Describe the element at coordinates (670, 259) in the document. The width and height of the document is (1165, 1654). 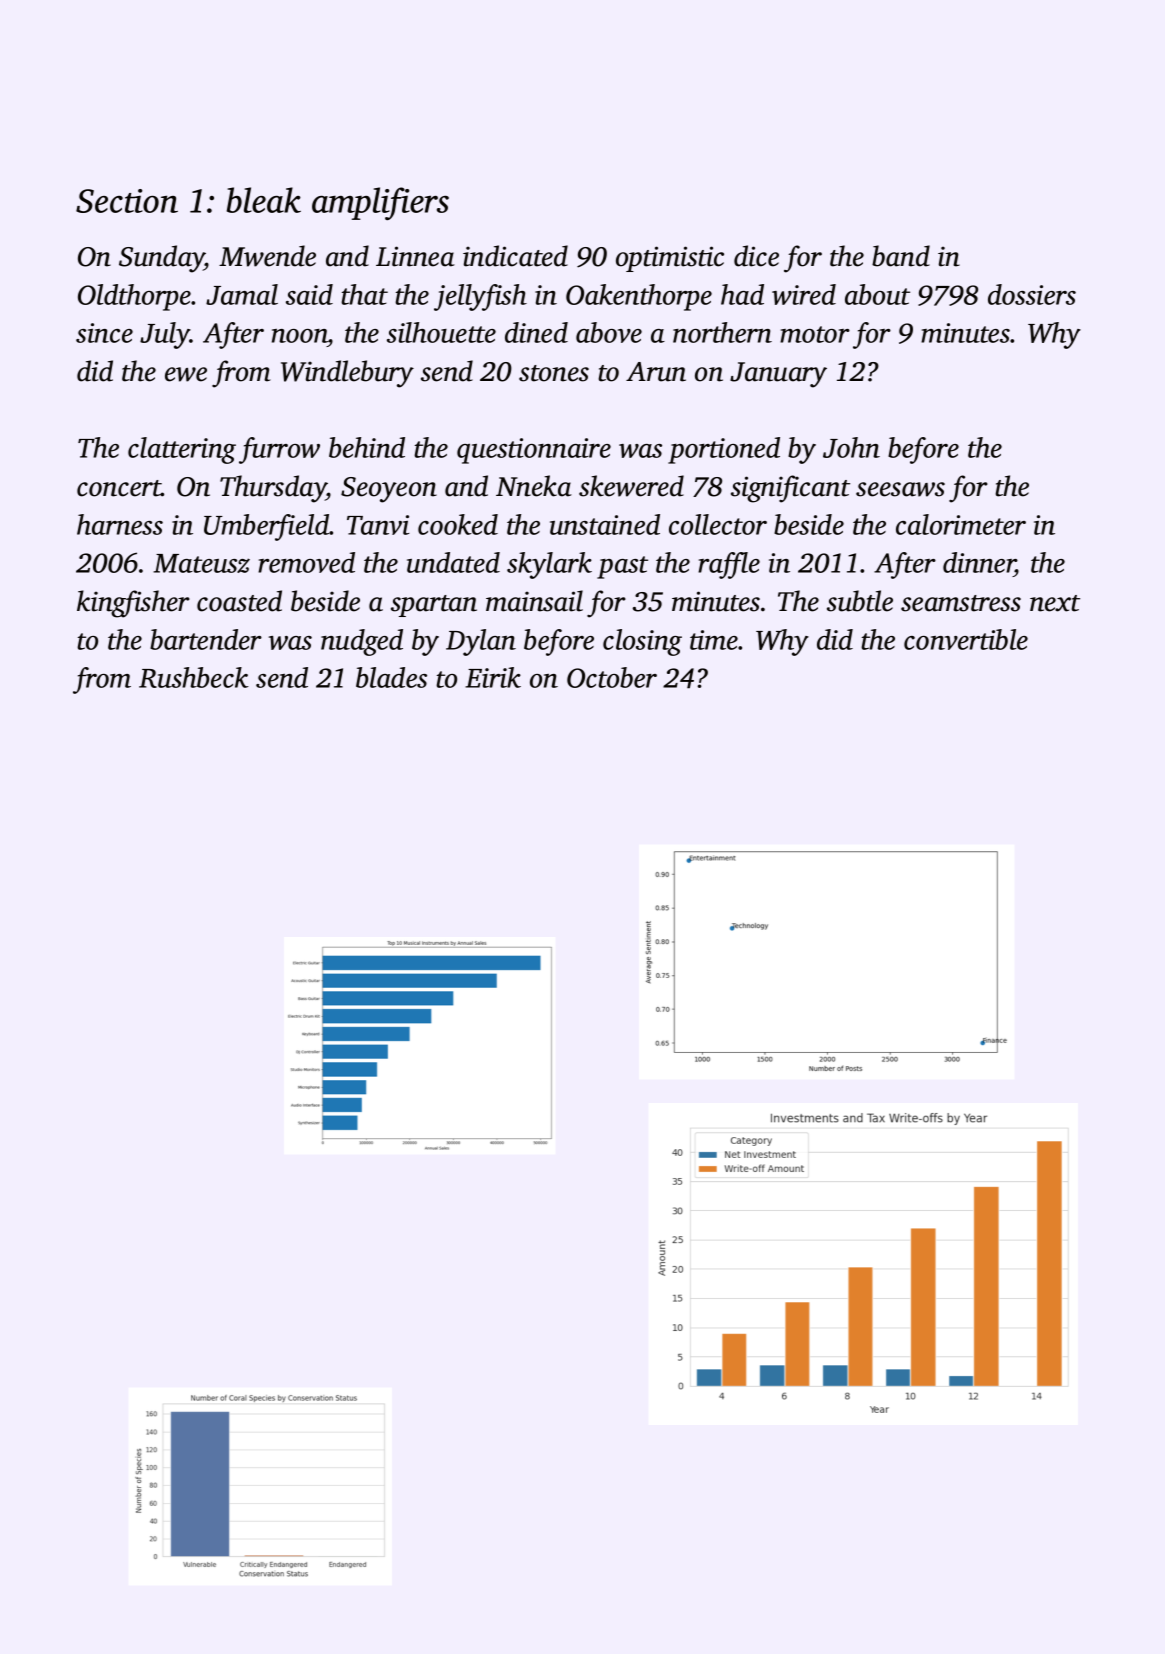
I see `optimistic` at that location.
